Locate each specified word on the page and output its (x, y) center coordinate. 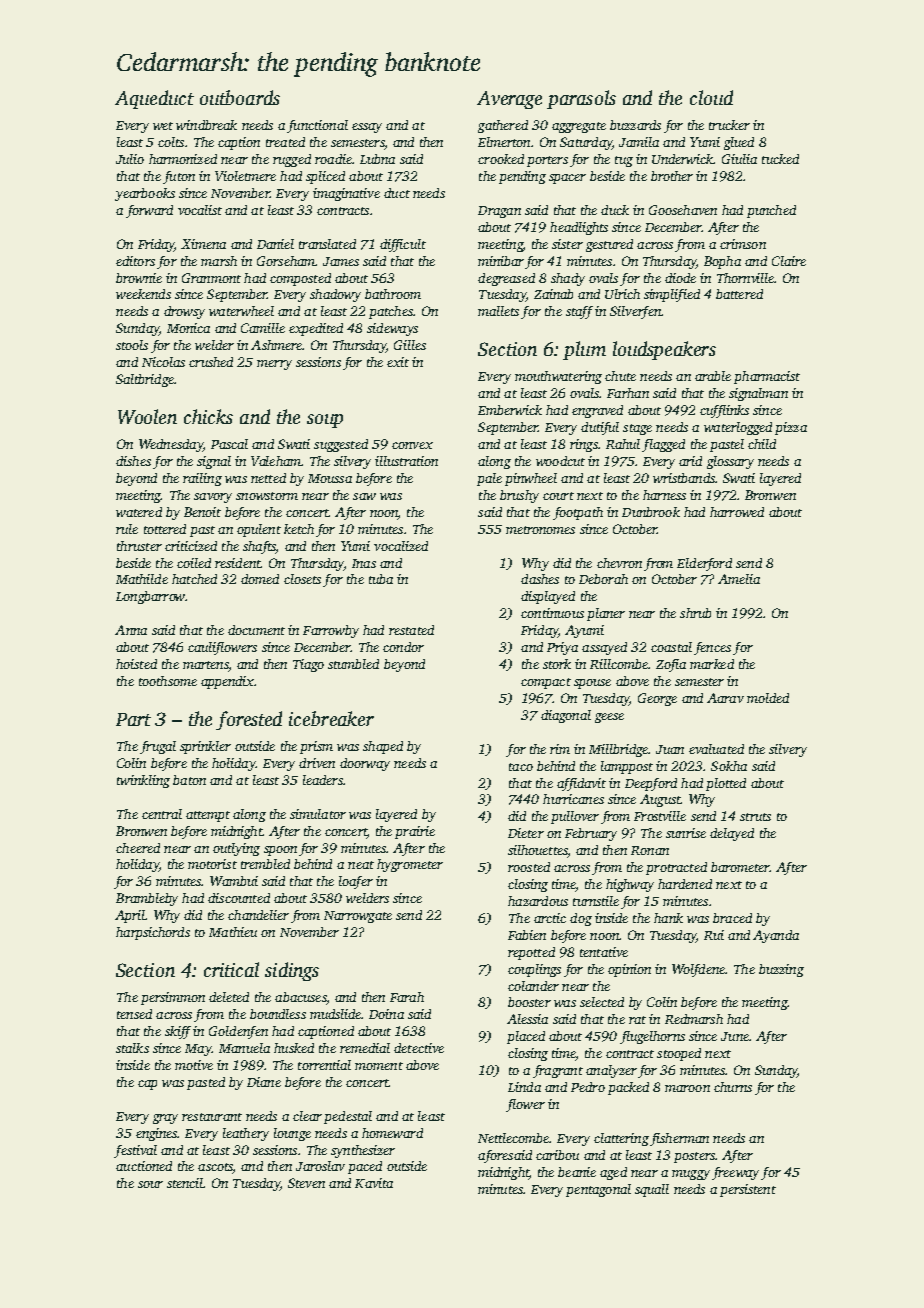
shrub (695, 613)
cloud (711, 97)
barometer (740, 867)
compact (546, 683)
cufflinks (724, 411)
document (256, 630)
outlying (236, 849)
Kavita (374, 1183)
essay (367, 128)
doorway (365, 764)
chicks (208, 416)
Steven (306, 1183)
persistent (748, 1190)
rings (584, 445)
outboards (240, 97)
